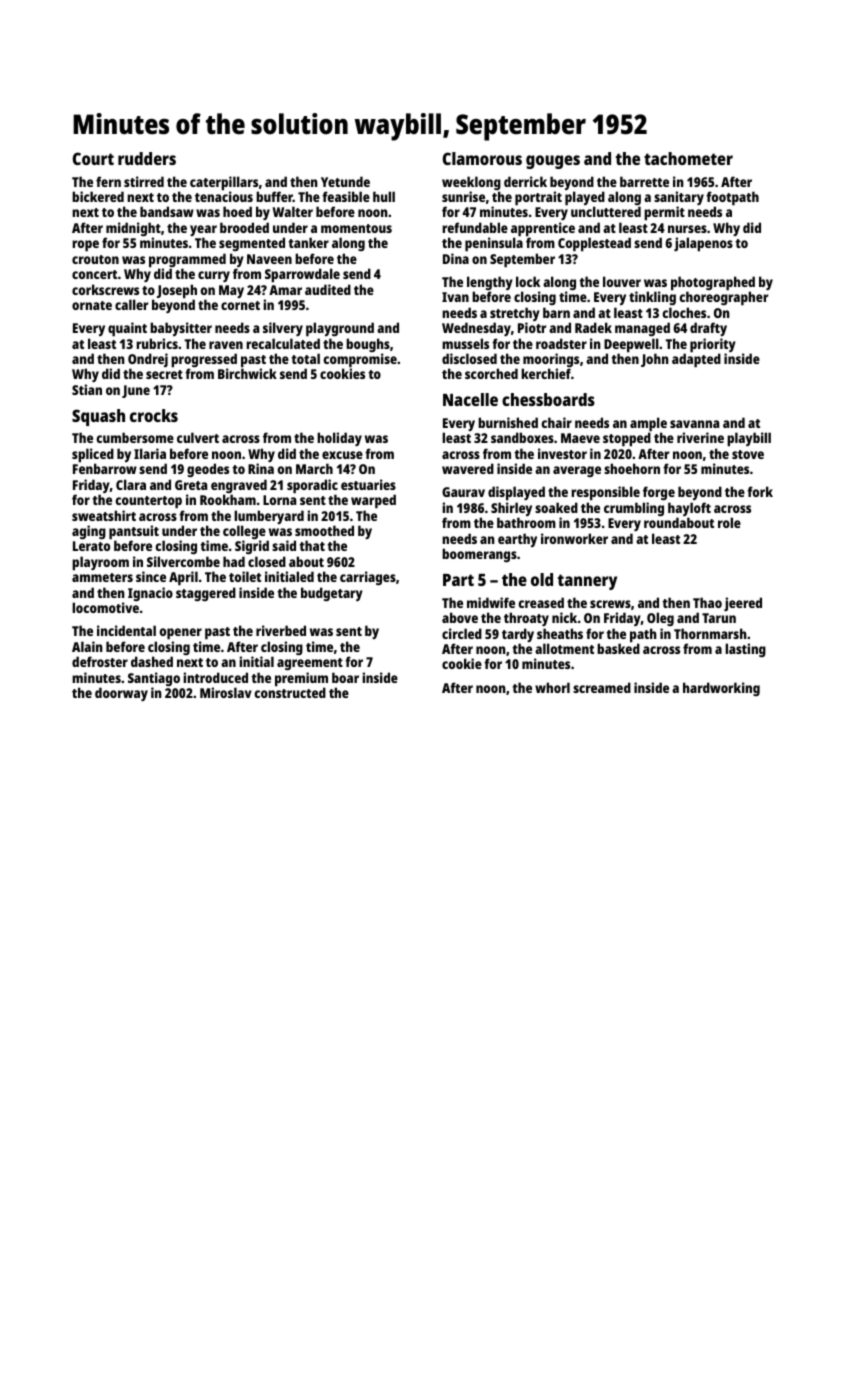  Describe the element at coordinates (713, 284) in the screenshot. I see `photographed` at that location.
